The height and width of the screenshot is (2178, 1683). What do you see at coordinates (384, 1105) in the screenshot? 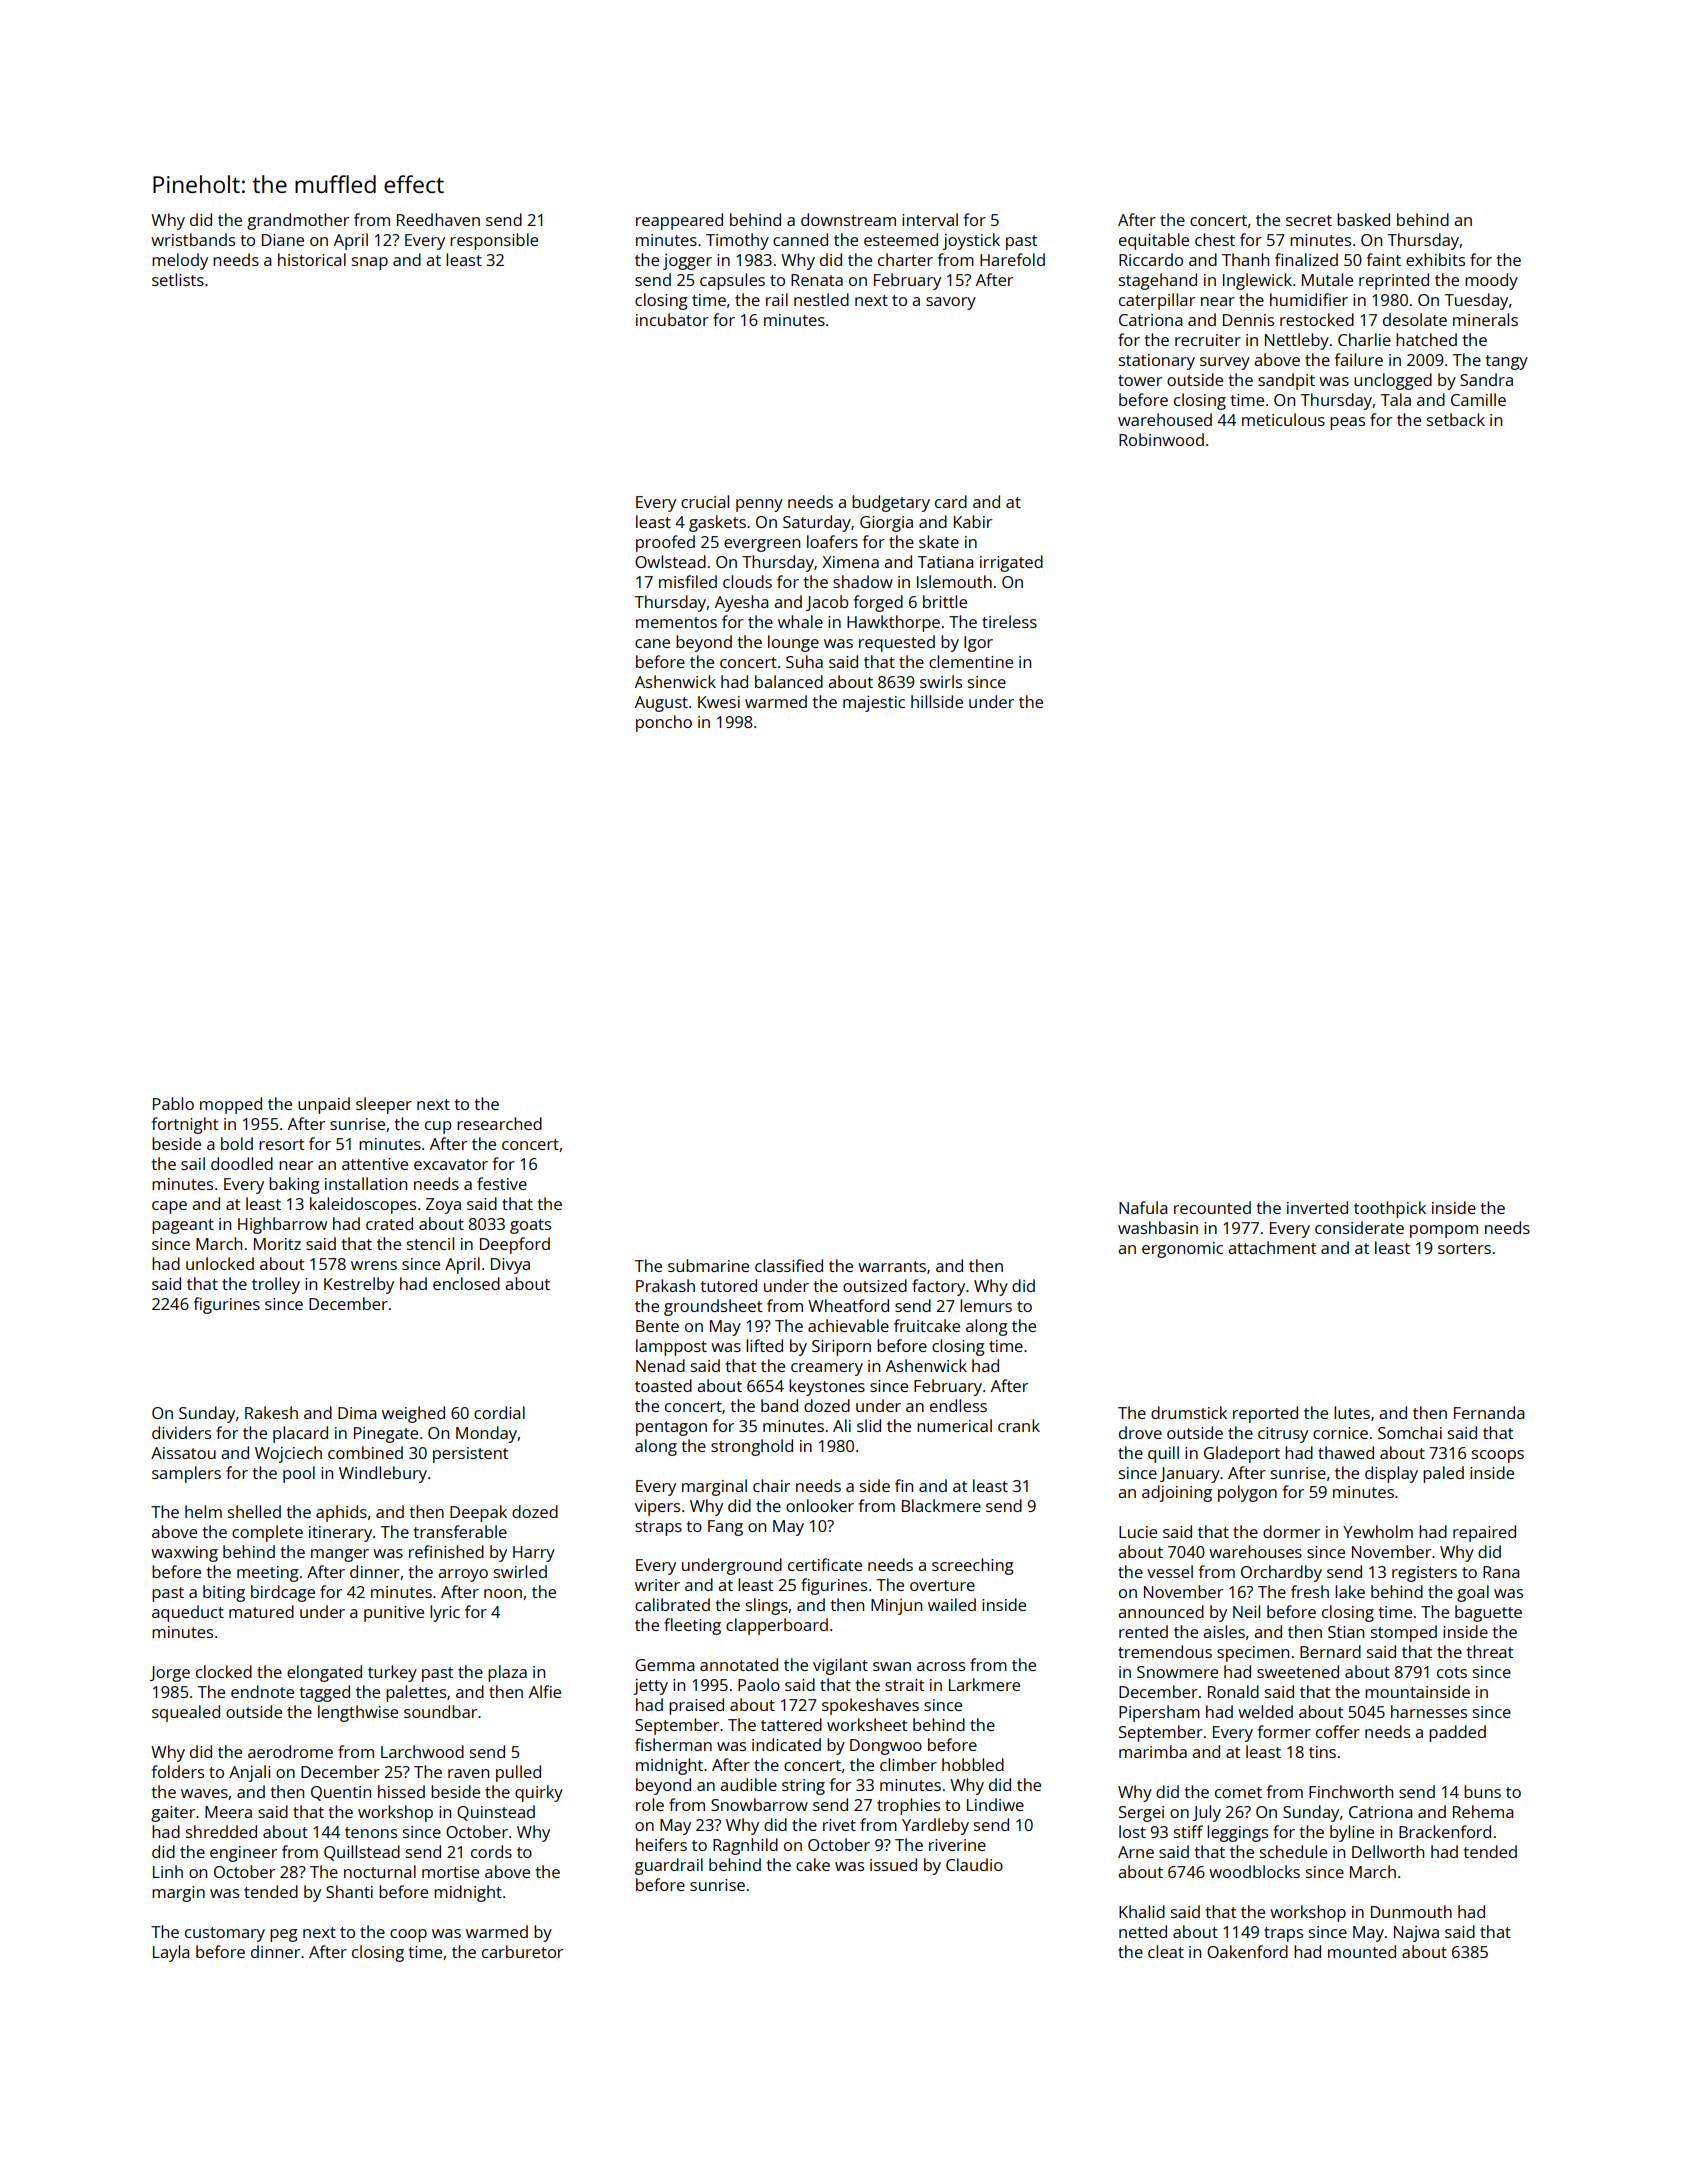
I see `sleeper` at bounding box center [384, 1105].
